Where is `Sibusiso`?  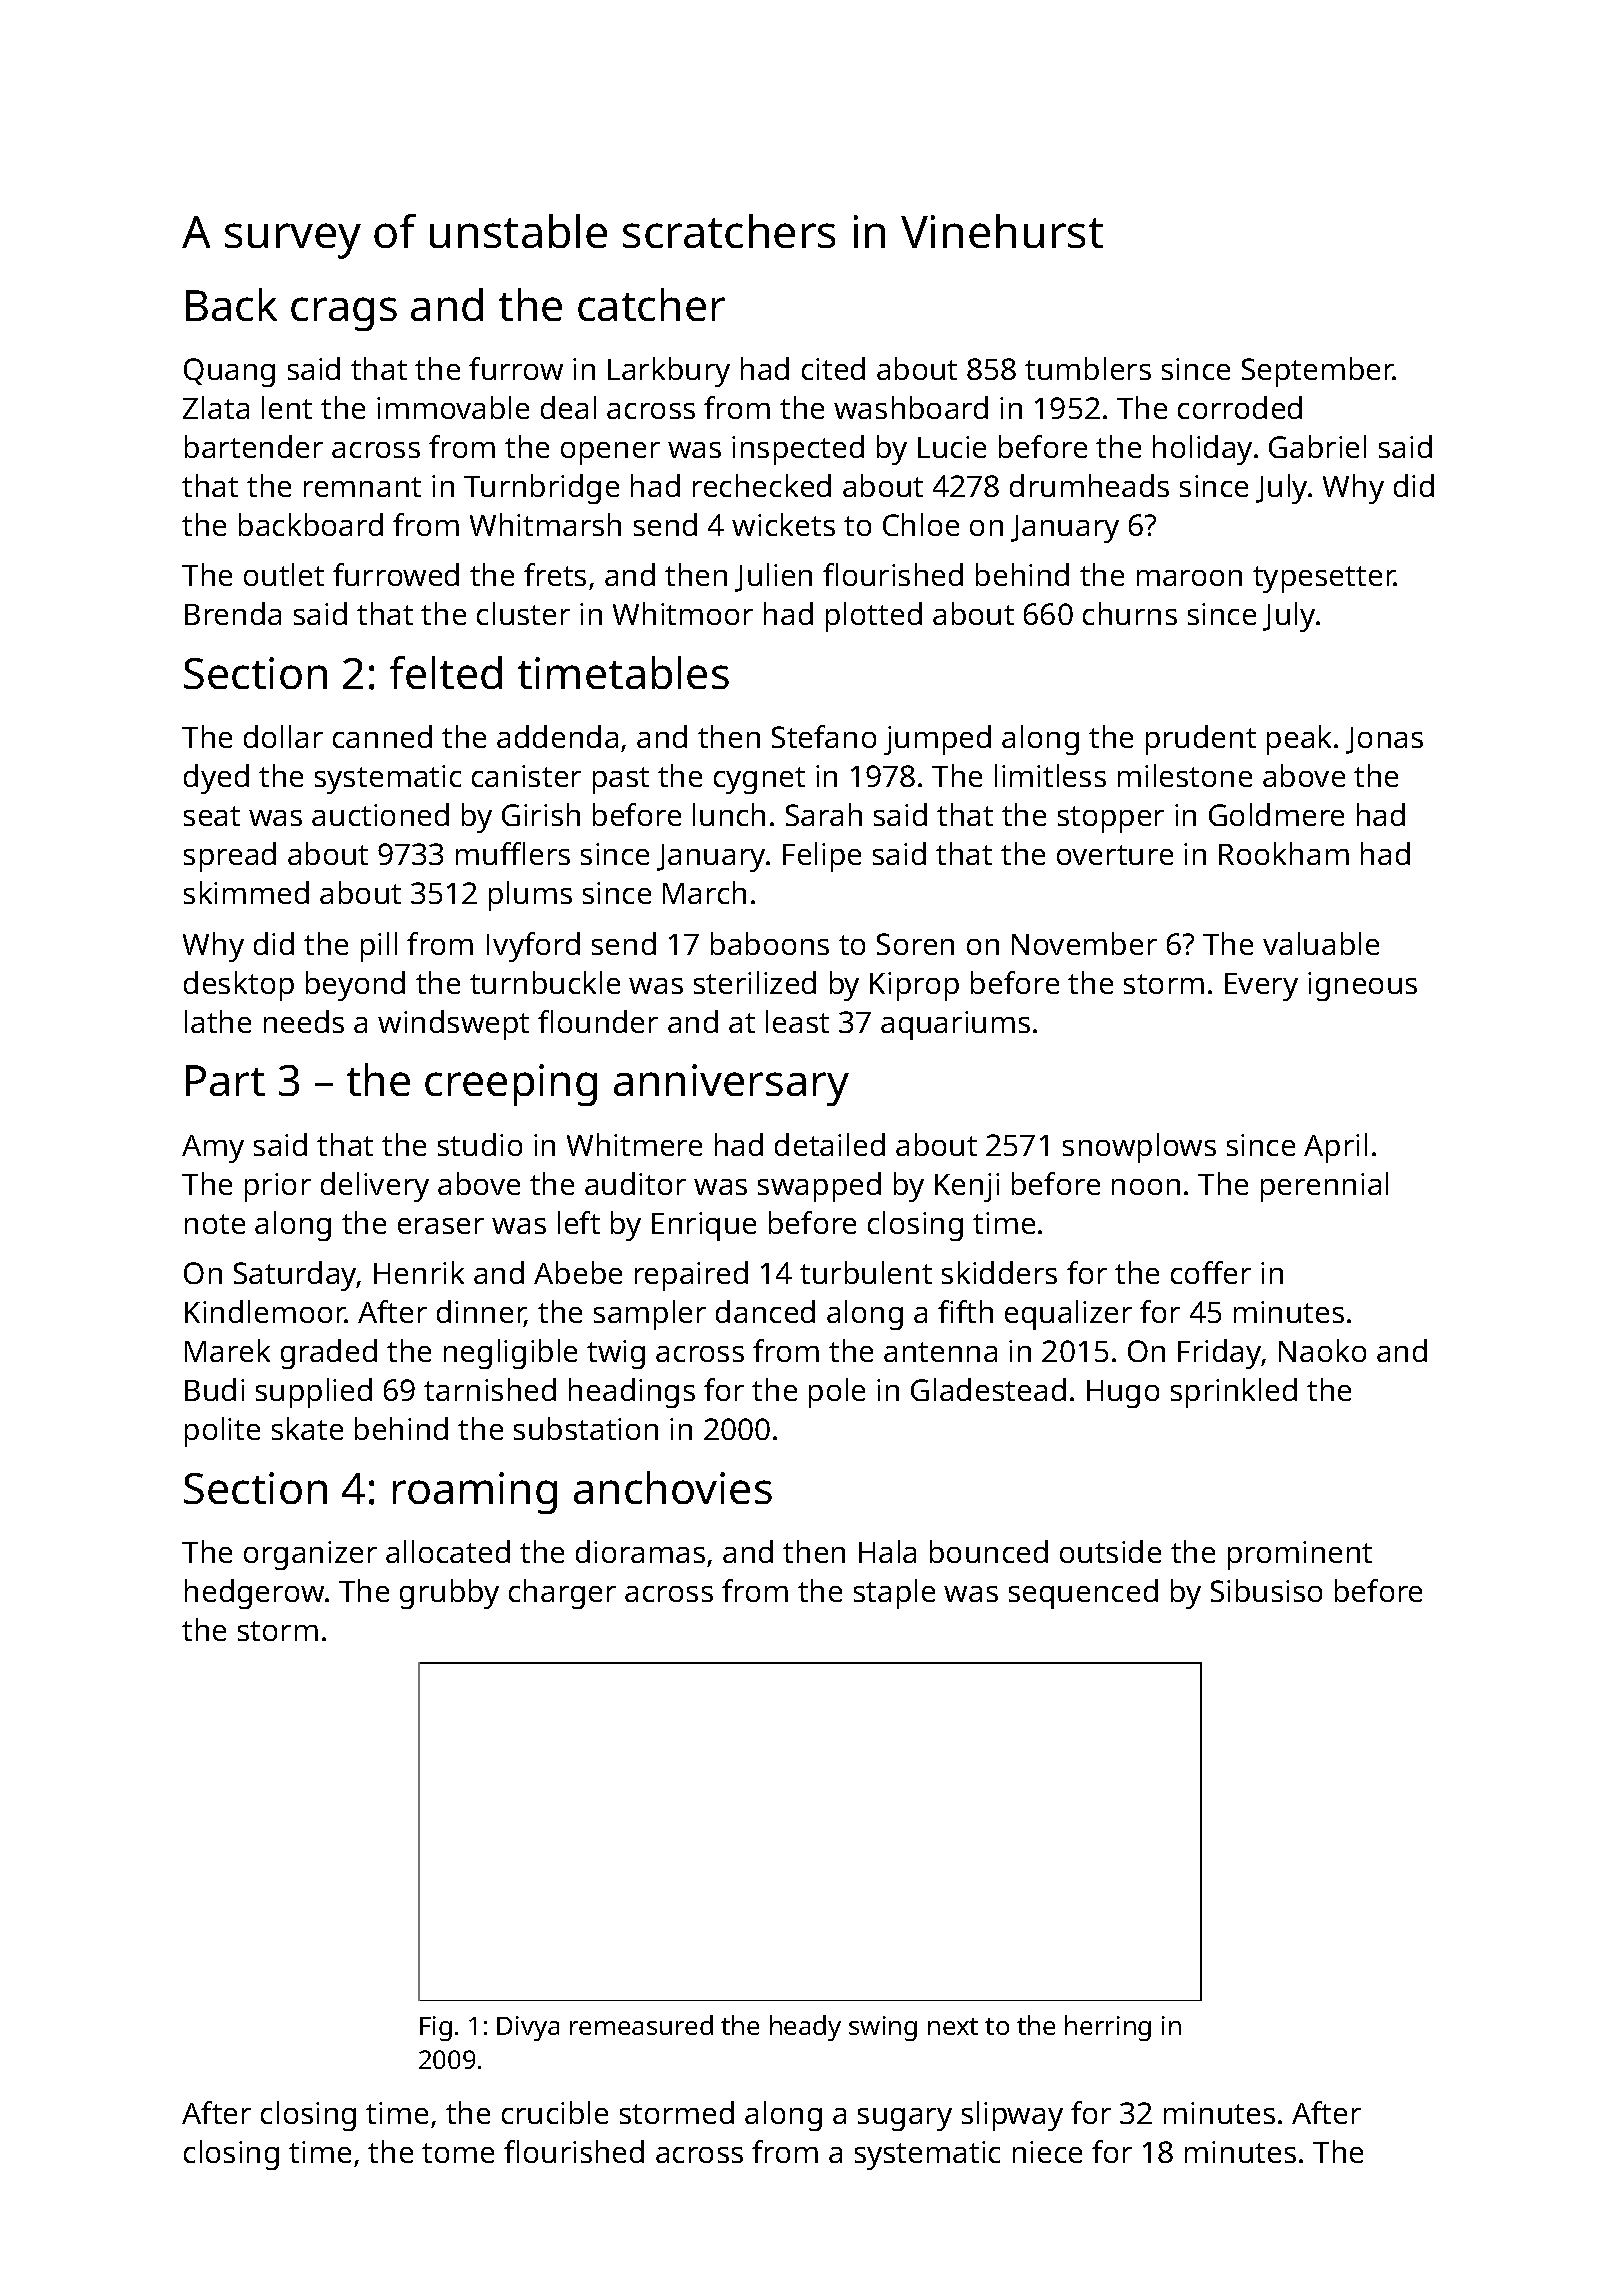 Sibusiso is located at coordinates (1266, 1590).
